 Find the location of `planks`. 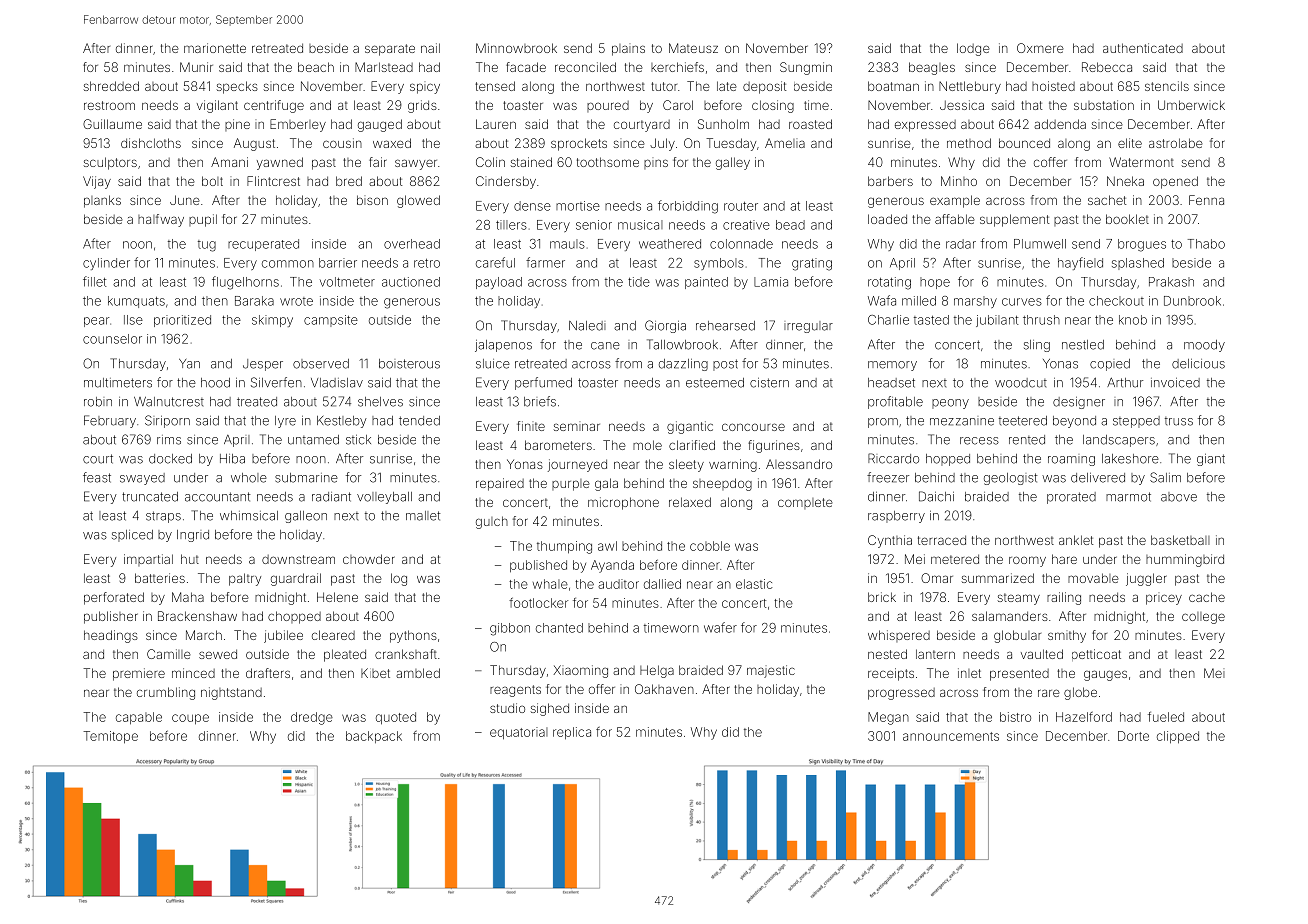

planks is located at coordinates (102, 201).
